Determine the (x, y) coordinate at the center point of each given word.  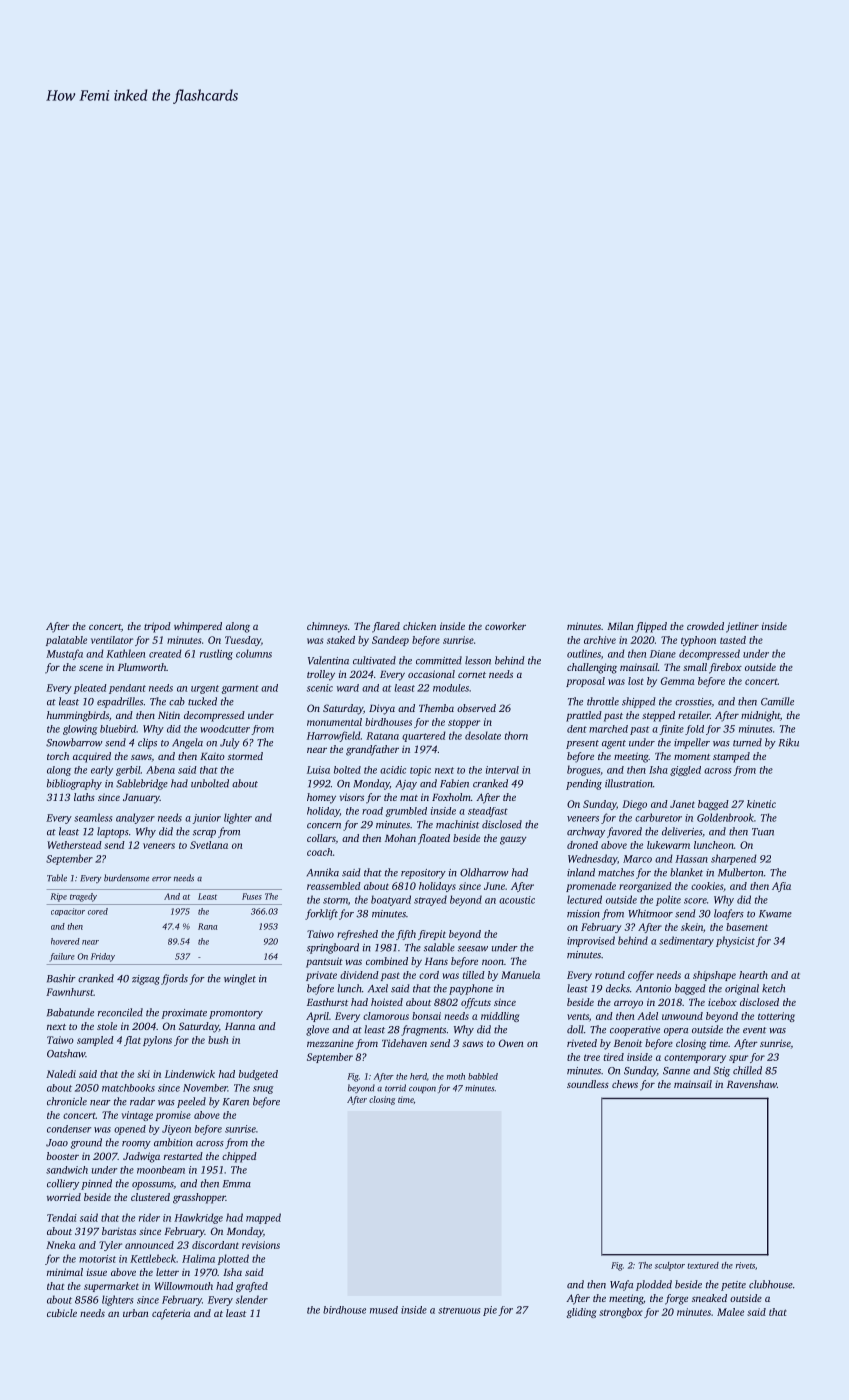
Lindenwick (190, 1074)
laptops (113, 832)
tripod (157, 627)
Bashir (61, 978)
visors (351, 797)
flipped (651, 627)
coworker (505, 626)
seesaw (473, 949)
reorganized (645, 887)
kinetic (761, 804)
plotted (233, 1259)
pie (490, 1311)
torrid (395, 1088)
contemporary (695, 1059)
